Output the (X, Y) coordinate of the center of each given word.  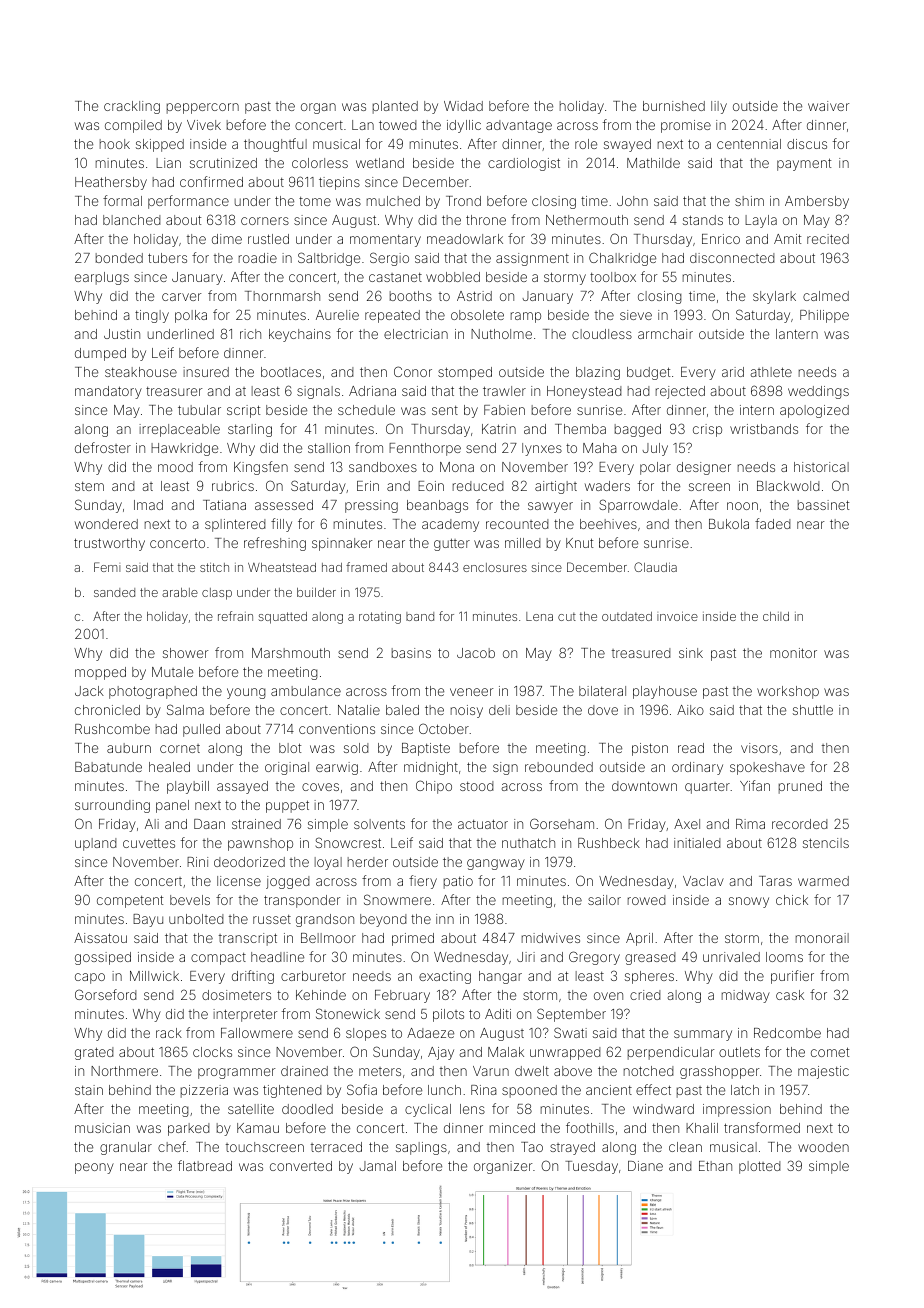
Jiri (526, 957)
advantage (519, 126)
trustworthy (109, 544)
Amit (787, 239)
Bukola (729, 524)
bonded (119, 258)
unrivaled (731, 957)
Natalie (359, 710)
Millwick (154, 976)
